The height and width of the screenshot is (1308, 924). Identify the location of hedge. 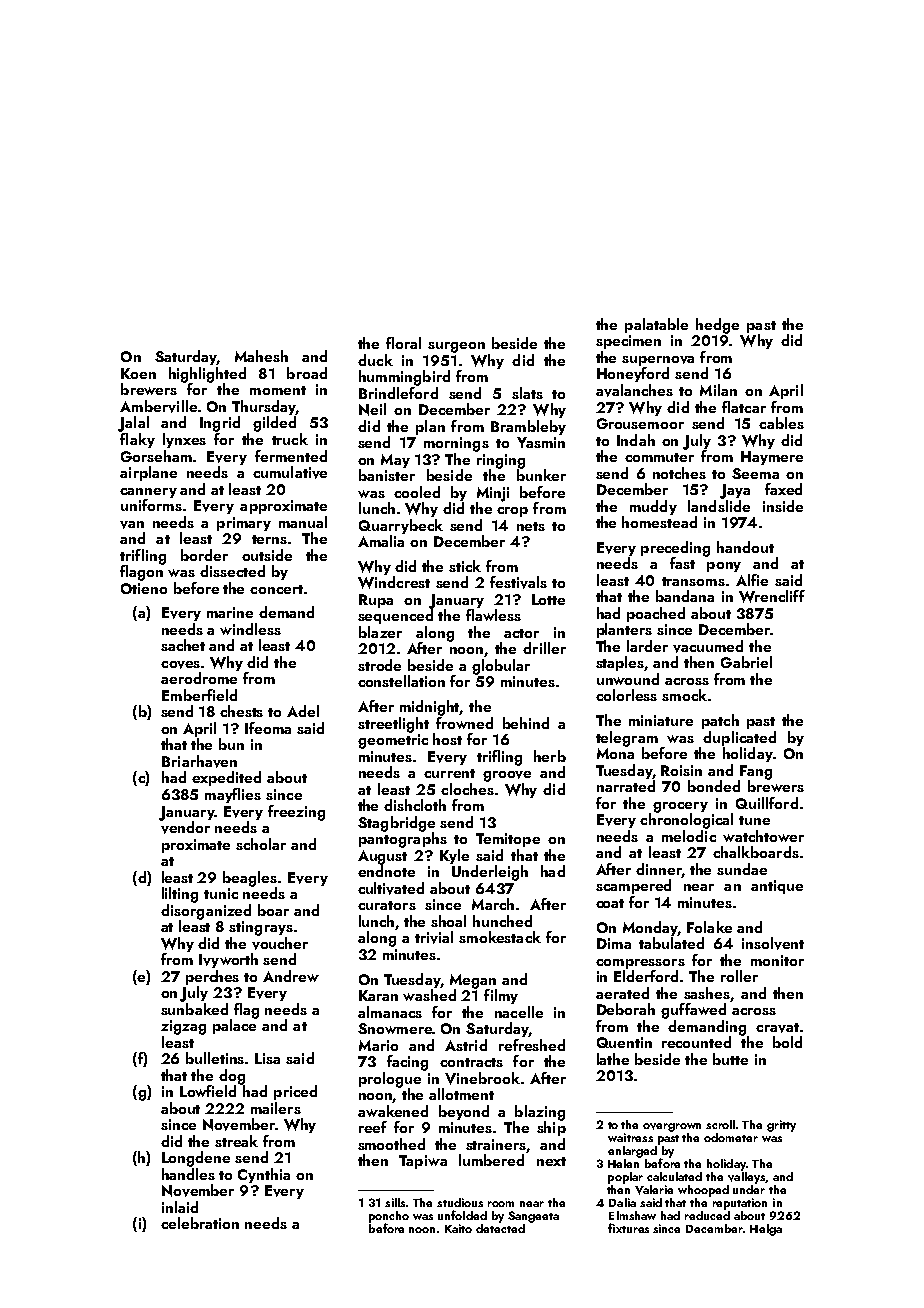
(717, 326).
